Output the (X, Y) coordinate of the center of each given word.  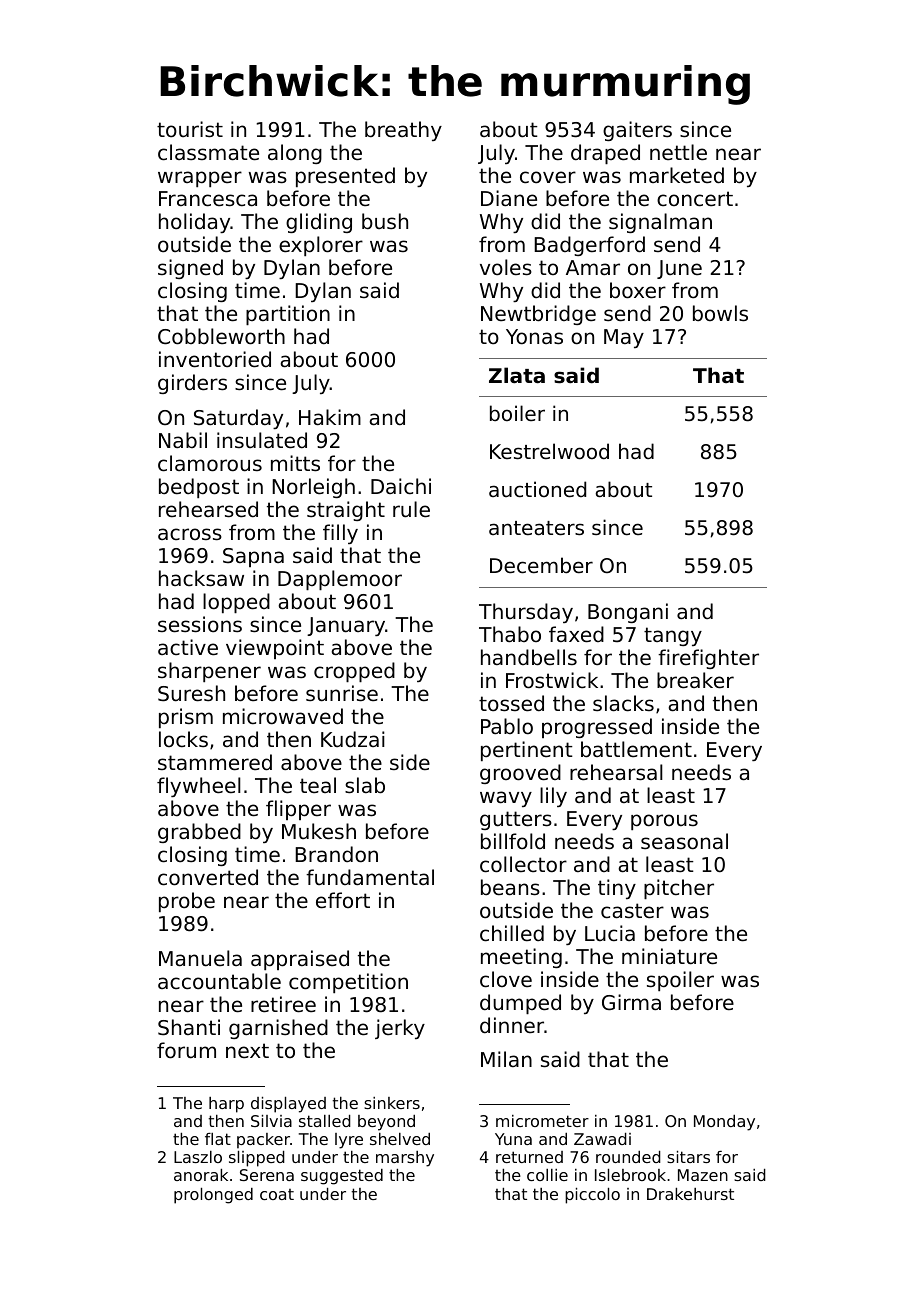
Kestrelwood (549, 451)
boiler (517, 413)
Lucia (610, 933)
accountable (219, 981)
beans (510, 887)
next (247, 1050)
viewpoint (275, 649)
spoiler (680, 981)
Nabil (183, 440)
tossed (511, 703)
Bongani (628, 613)
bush (385, 221)
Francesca (208, 199)
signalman (660, 223)
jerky (400, 1029)
